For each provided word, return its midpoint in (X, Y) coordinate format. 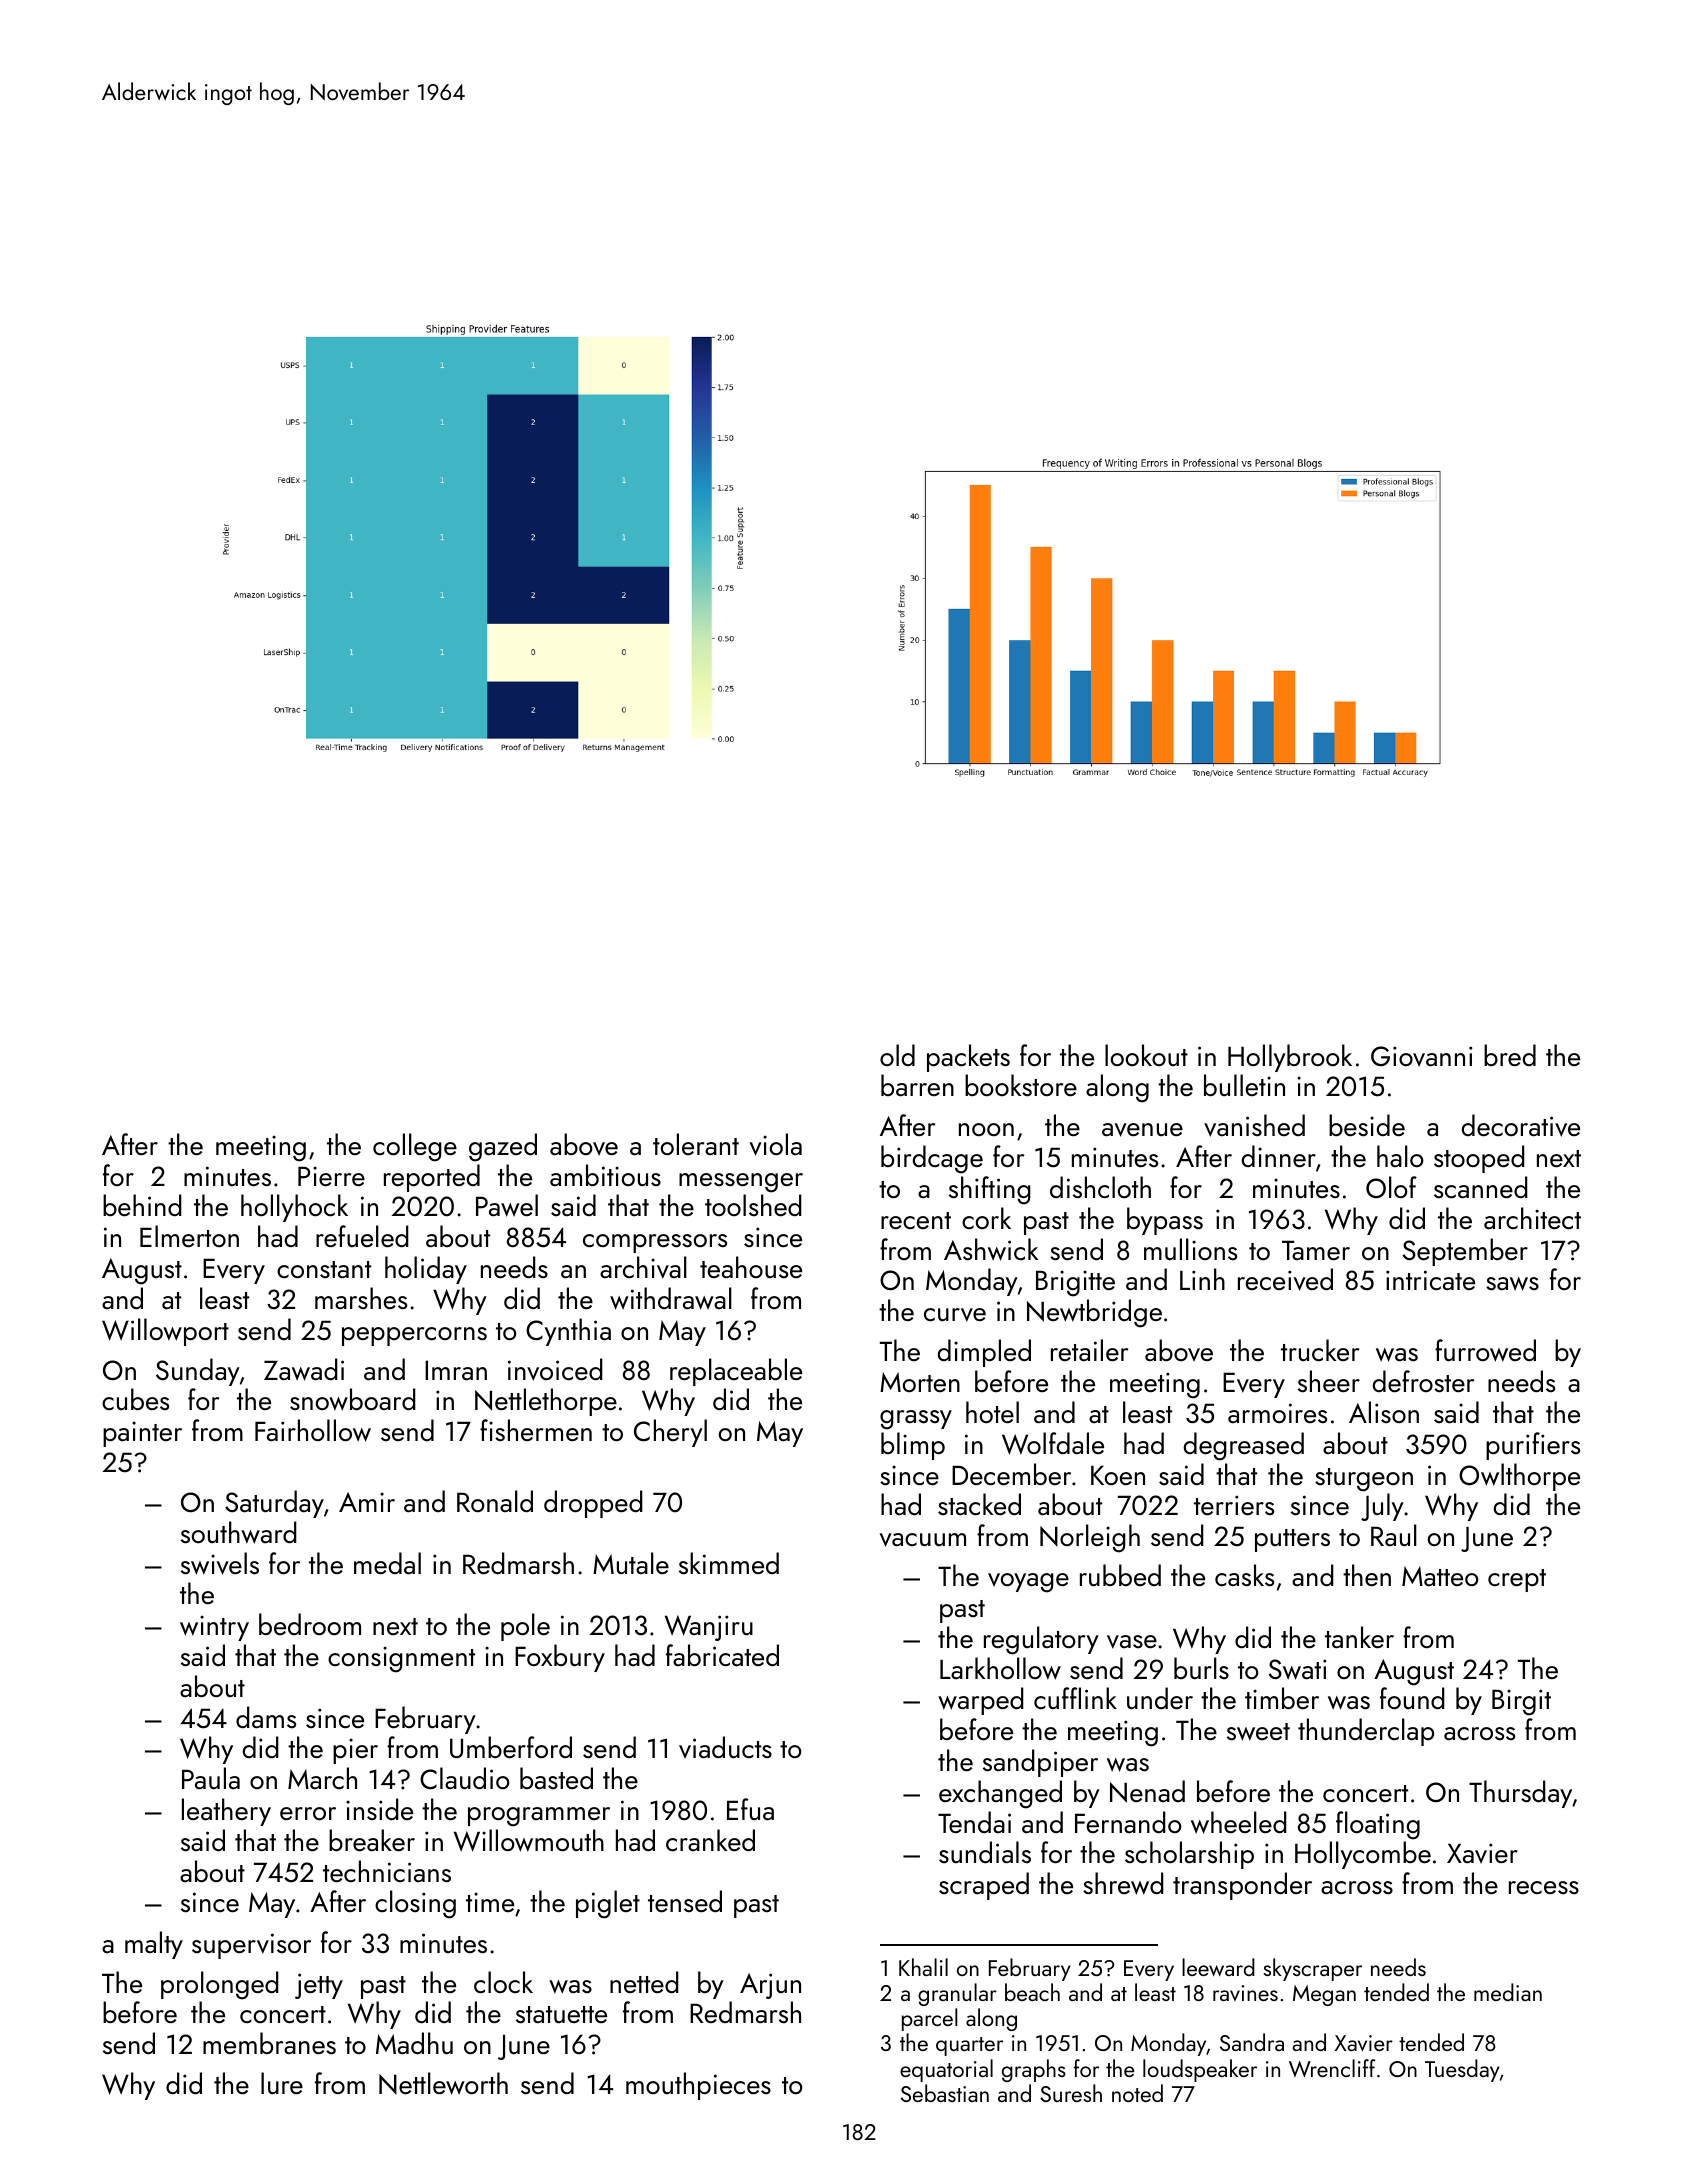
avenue (1142, 1130)
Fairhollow (313, 1430)
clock (503, 1982)
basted (556, 1778)
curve (955, 1315)
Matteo (1440, 1576)
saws (1512, 1284)
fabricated (722, 1655)
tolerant (696, 1144)
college (415, 1147)
